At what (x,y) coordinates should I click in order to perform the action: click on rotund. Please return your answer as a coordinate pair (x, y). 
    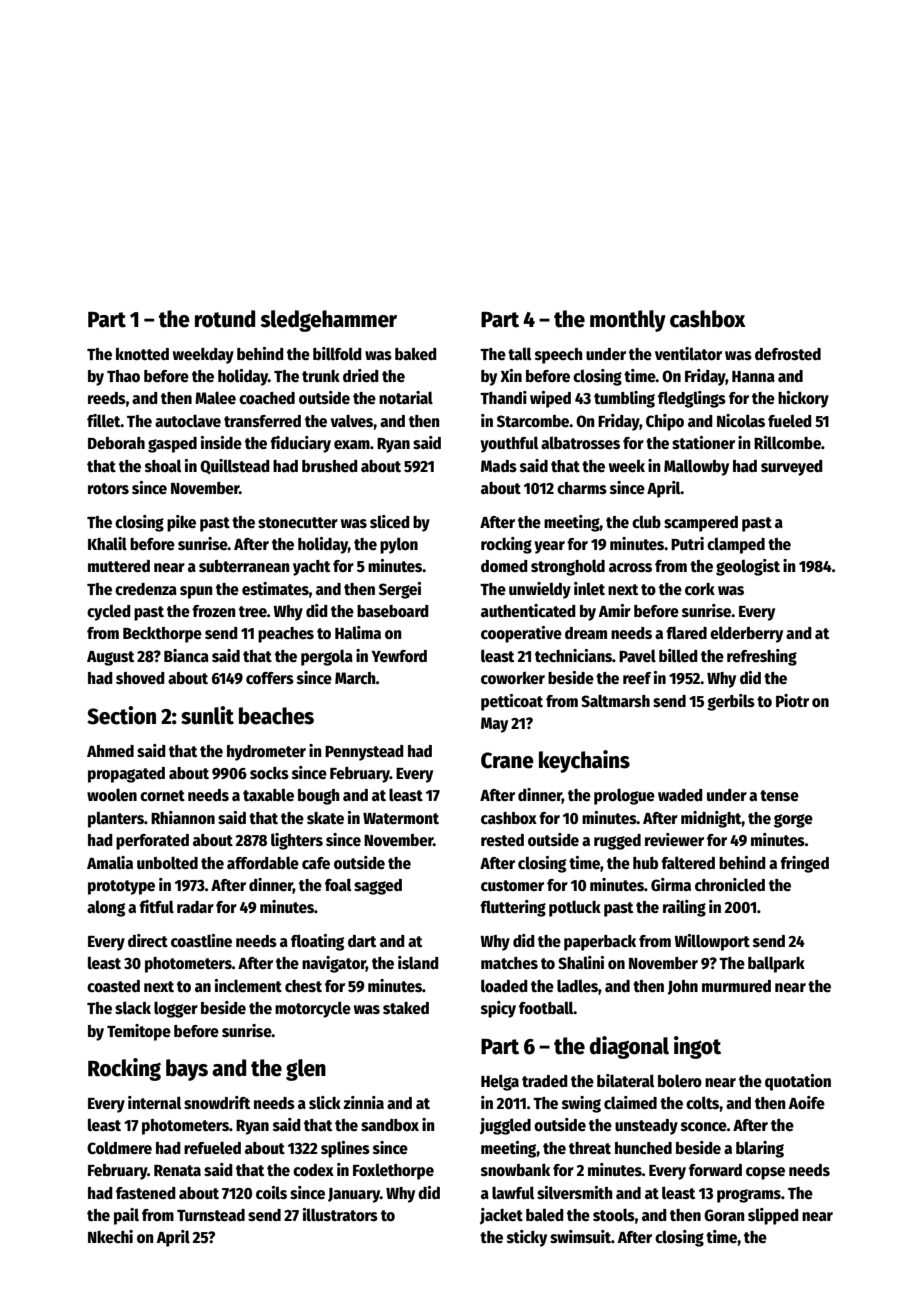
    Looking at the image, I should click on (225, 319).
